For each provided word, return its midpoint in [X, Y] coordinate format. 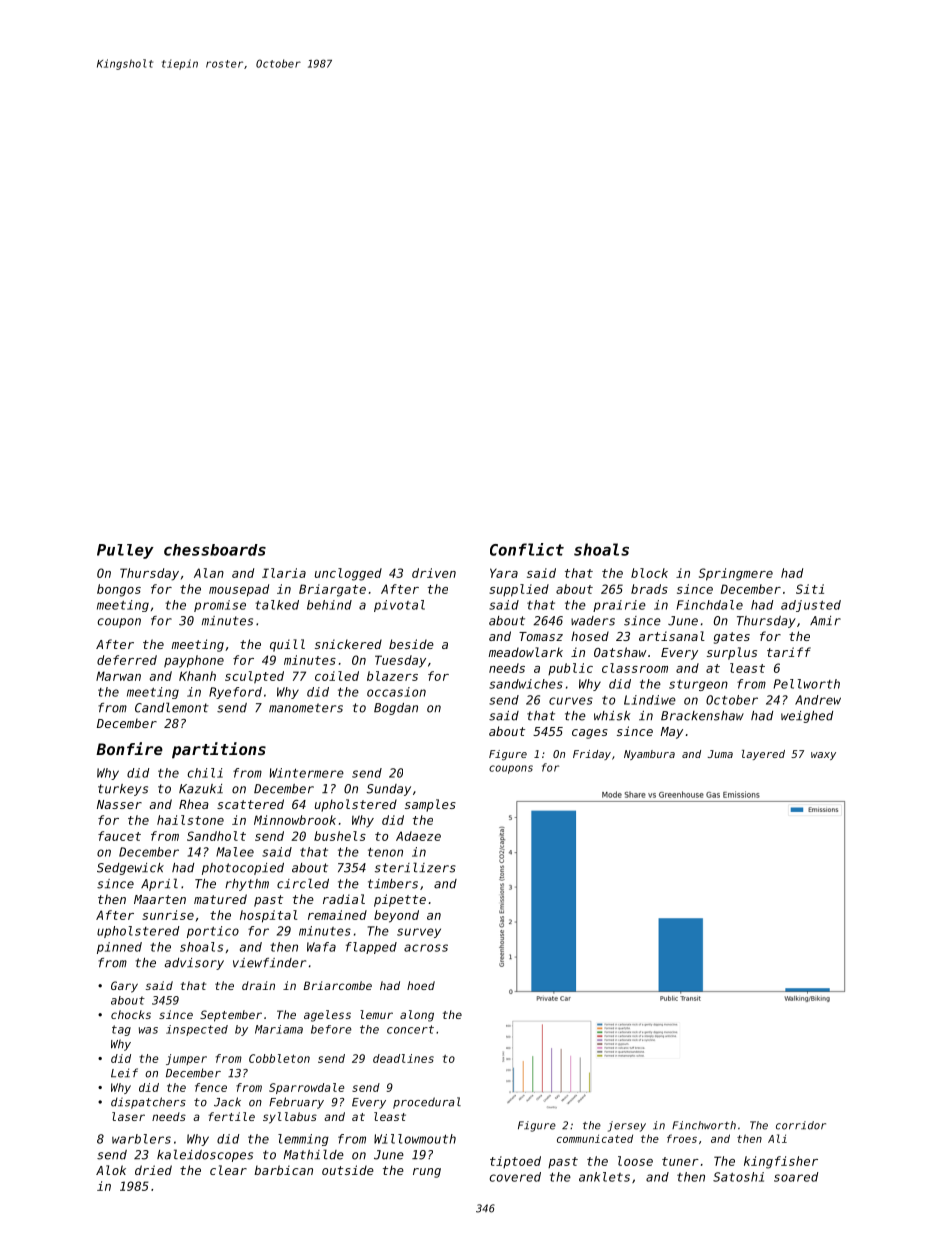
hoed [421, 985]
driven [434, 573]
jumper [186, 1059]
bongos [119, 590]
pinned [119, 948]
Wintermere [307, 773]
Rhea [194, 804]
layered [763, 755]
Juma [720, 754]
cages [590, 734]
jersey [627, 1126]
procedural [427, 1103]
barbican [283, 1170]
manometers [306, 708]
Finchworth [704, 1125]
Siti [810, 589]
